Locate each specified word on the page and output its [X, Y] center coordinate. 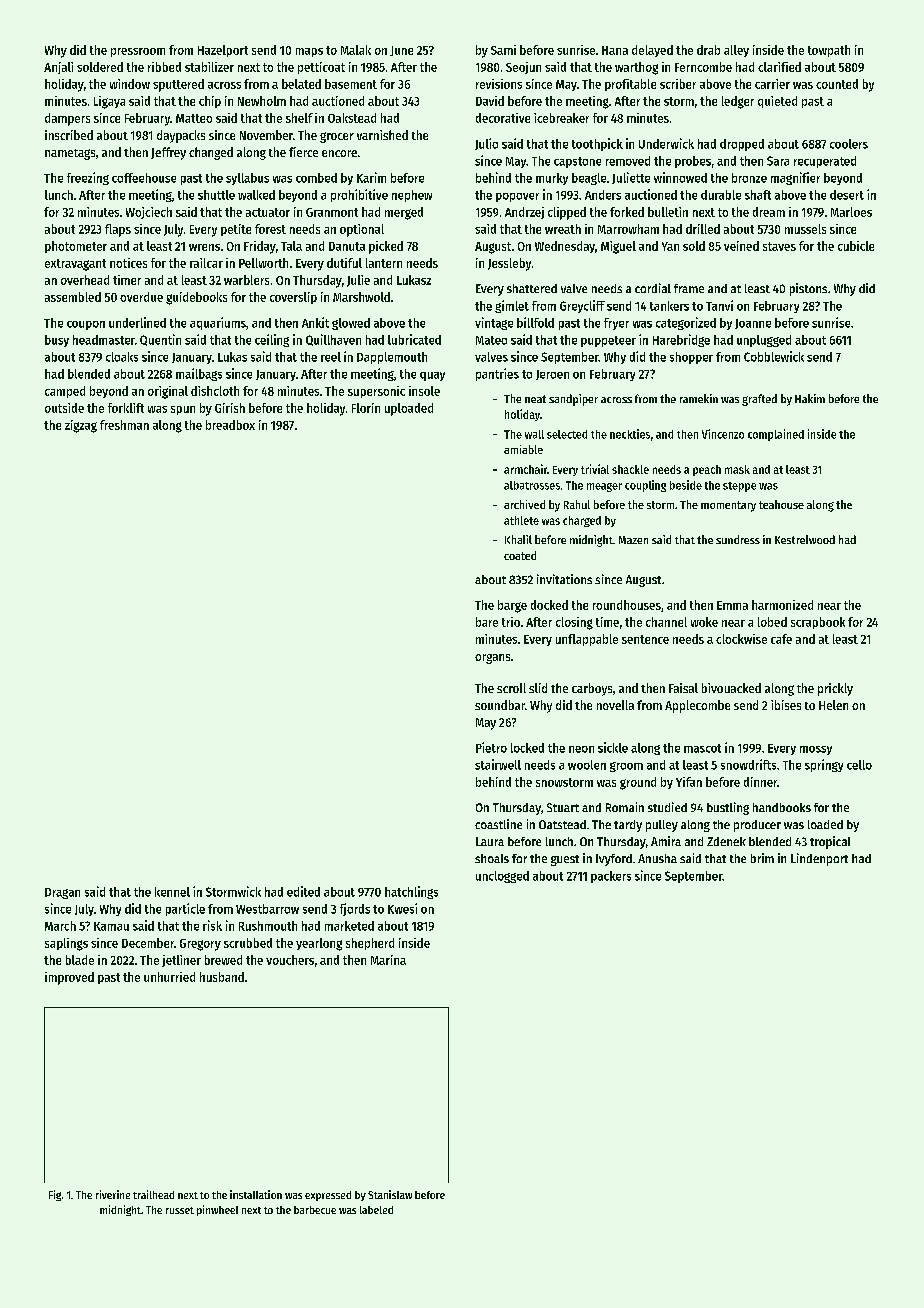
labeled [376, 1210]
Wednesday [565, 247]
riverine [113, 1194]
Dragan [62, 893]
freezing [88, 178]
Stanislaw [390, 1194]
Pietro [491, 747]
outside [64, 408]
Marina [388, 960]
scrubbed [248, 943]
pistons [808, 289]
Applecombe [697, 706]
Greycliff [582, 306]
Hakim [810, 398]
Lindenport [819, 859]
